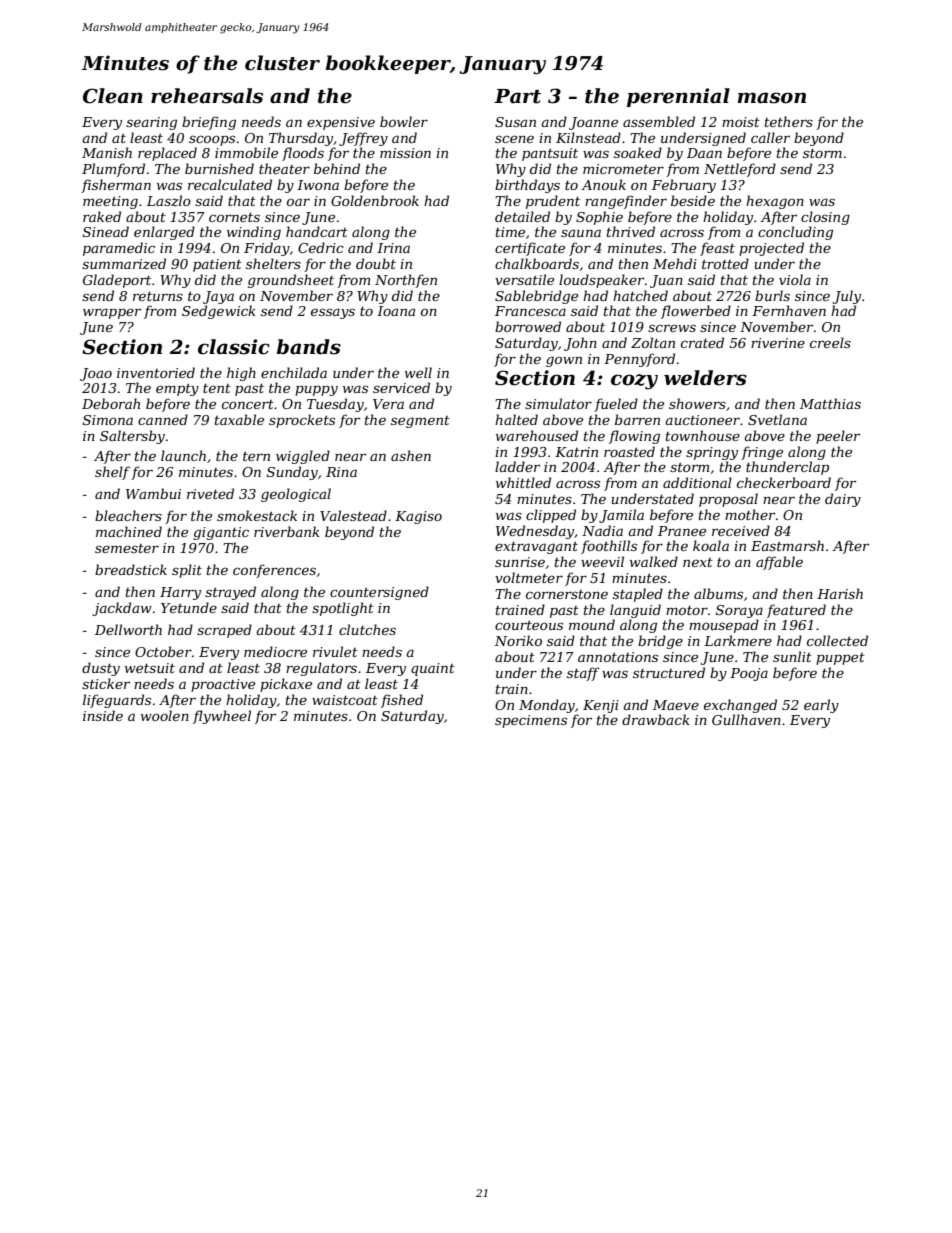  What do you see at coordinates (601, 281) in the screenshot?
I see `loudspeaker` at bounding box center [601, 281].
